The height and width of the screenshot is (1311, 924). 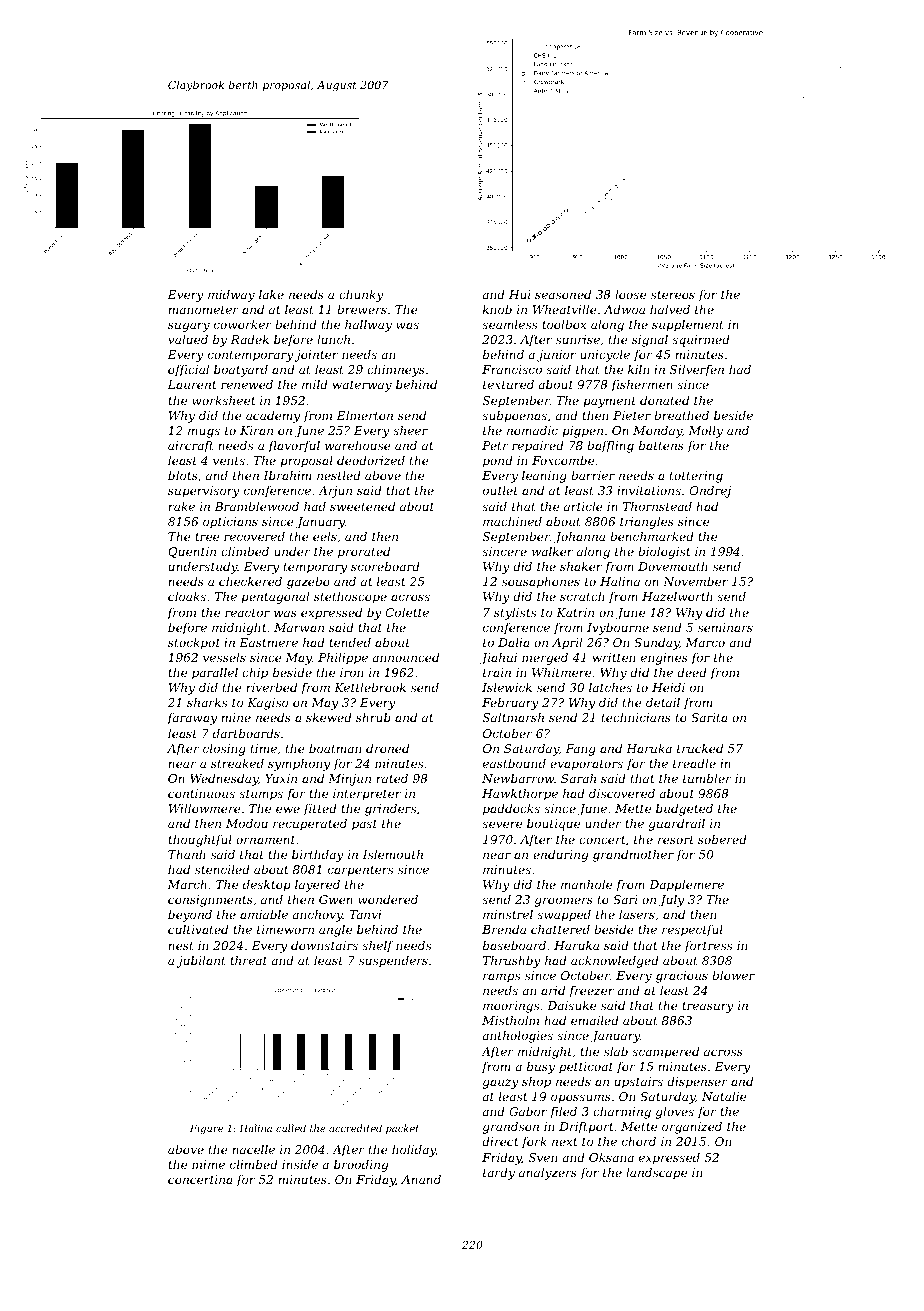 I want to click on unicycle, so click(x=605, y=356).
